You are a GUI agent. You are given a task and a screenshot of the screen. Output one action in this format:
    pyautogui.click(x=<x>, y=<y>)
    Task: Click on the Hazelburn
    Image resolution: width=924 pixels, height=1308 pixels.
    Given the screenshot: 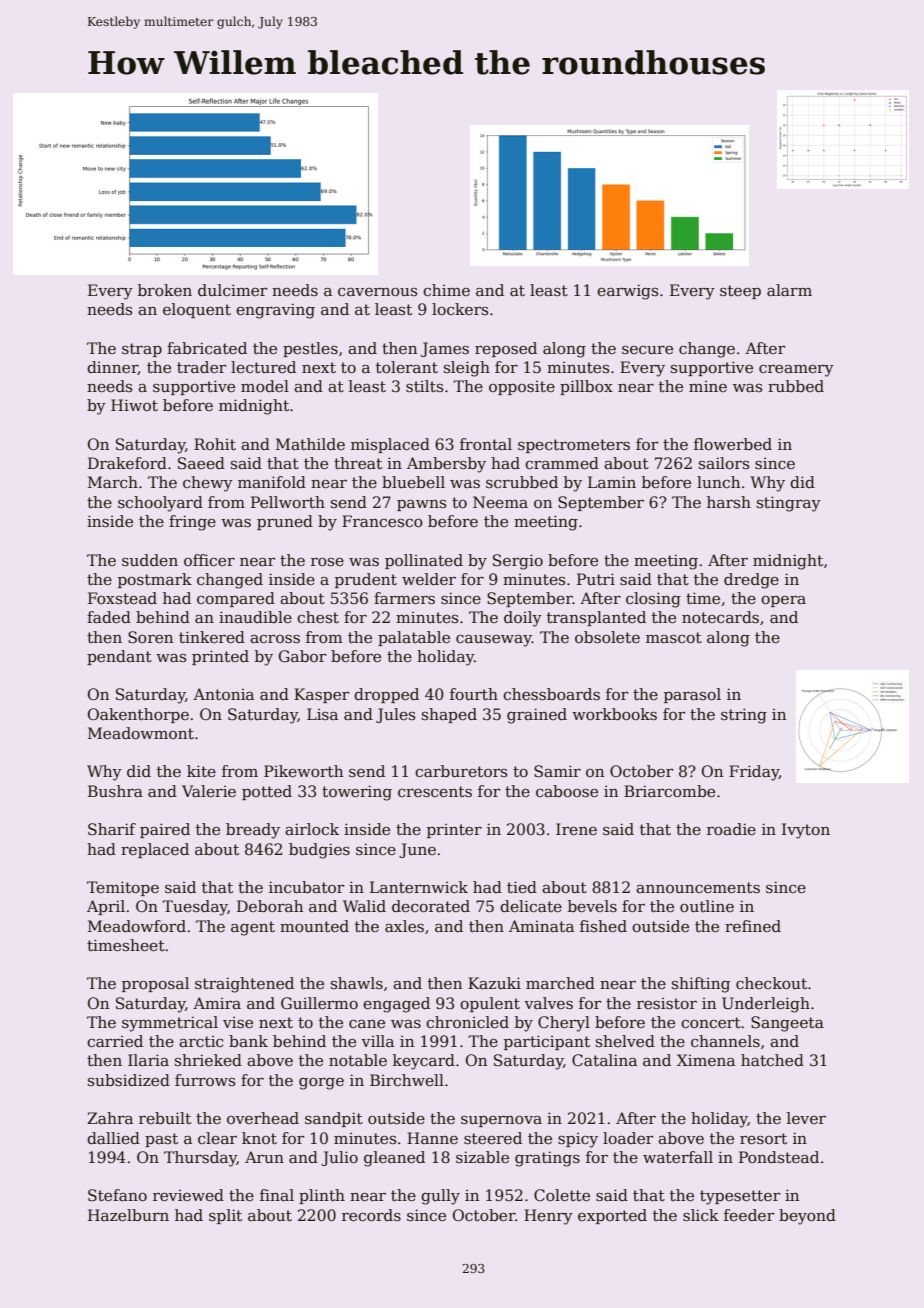 What is the action you would take?
    pyautogui.click(x=128, y=1215)
